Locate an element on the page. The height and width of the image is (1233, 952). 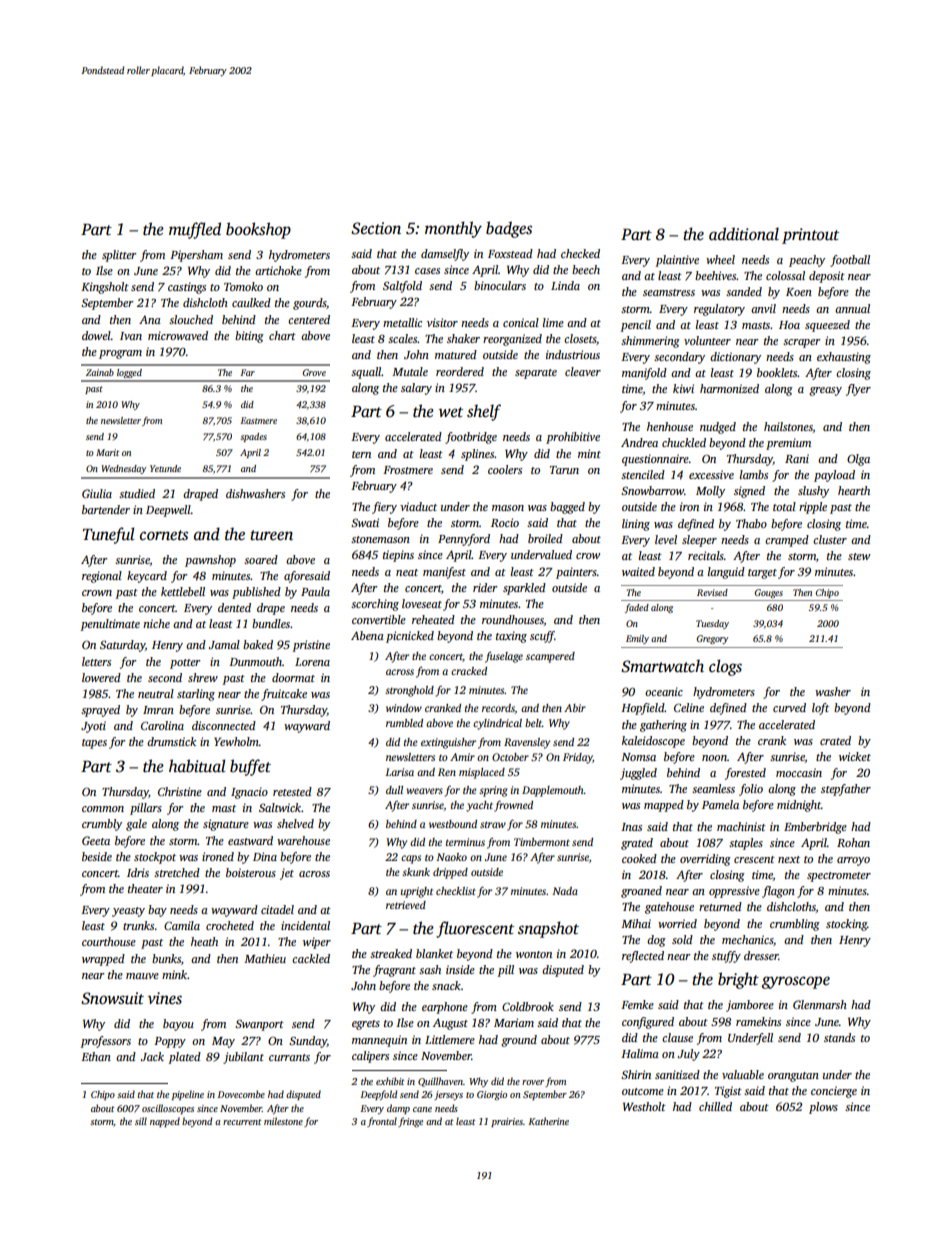
salary is located at coordinates (416, 389).
